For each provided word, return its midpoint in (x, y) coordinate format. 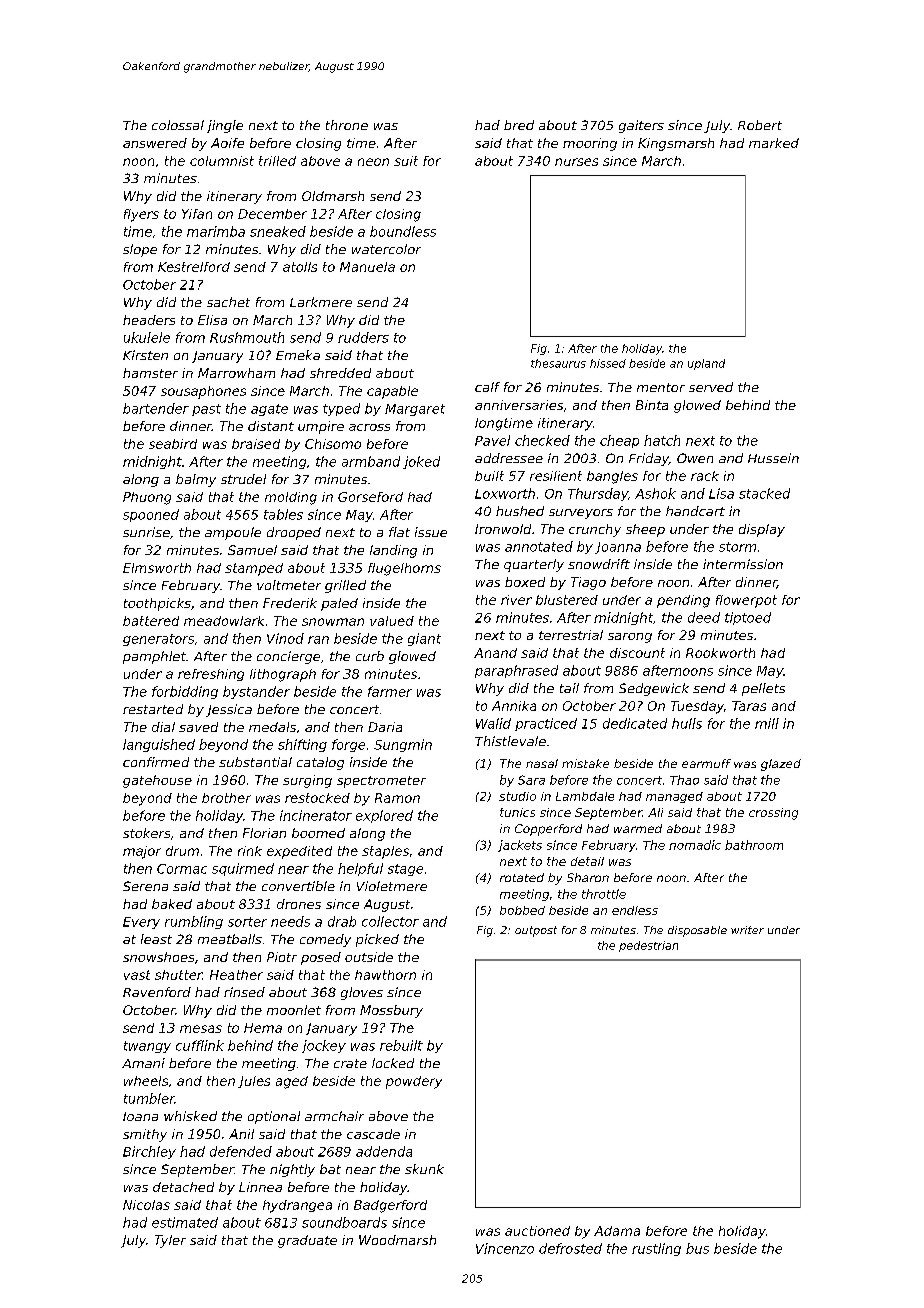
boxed (525, 582)
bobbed (522, 910)
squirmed (243, 869)
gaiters (641, 126)
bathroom (754, 845)
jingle (225, 126)
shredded (340, 373)
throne (347, 125)
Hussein (773, 458)
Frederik (290, 603)
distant (271, 426)
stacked (764, 493)
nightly (292, 1170)
